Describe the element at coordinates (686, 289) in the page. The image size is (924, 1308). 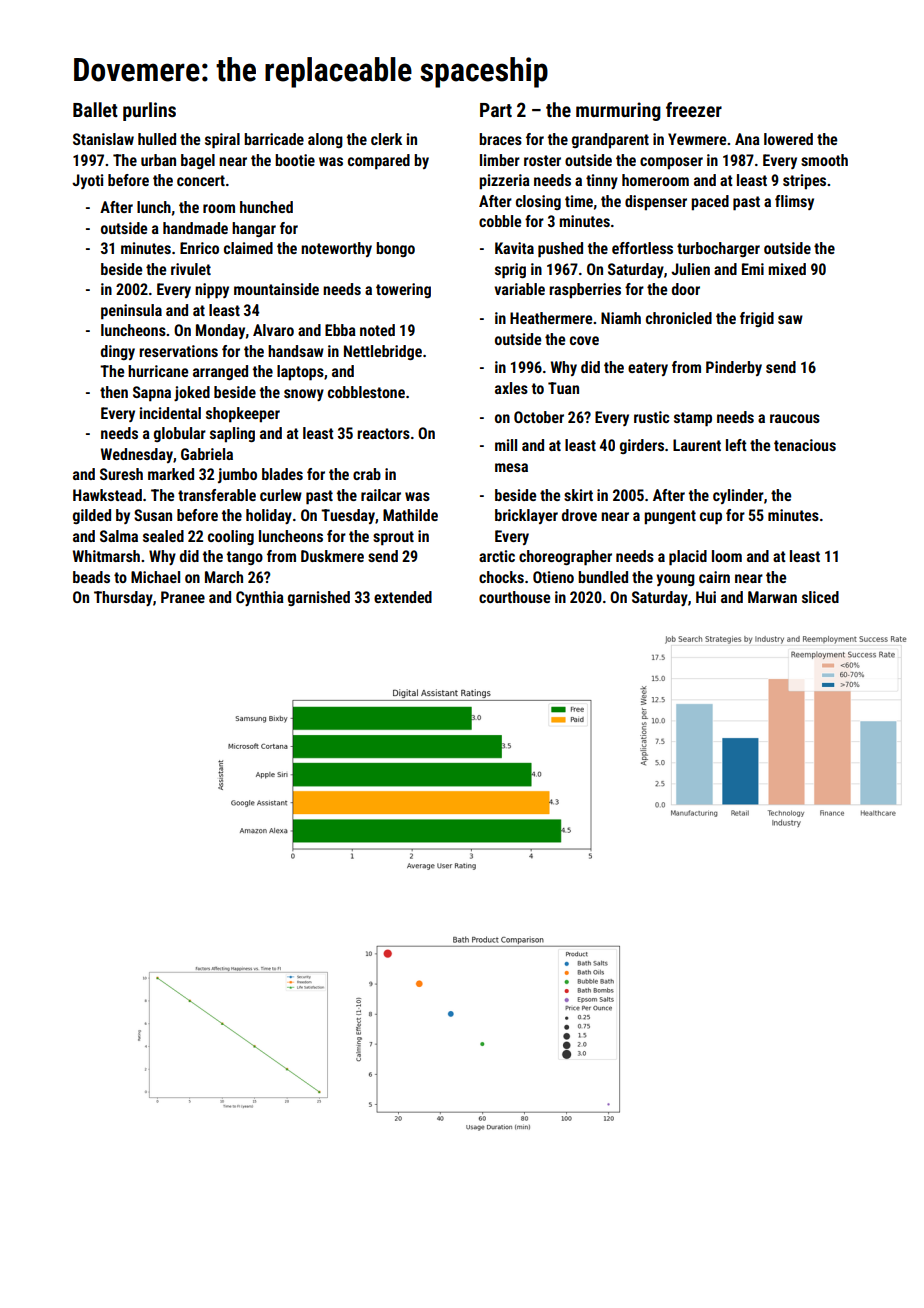
I see `door` at that location.
